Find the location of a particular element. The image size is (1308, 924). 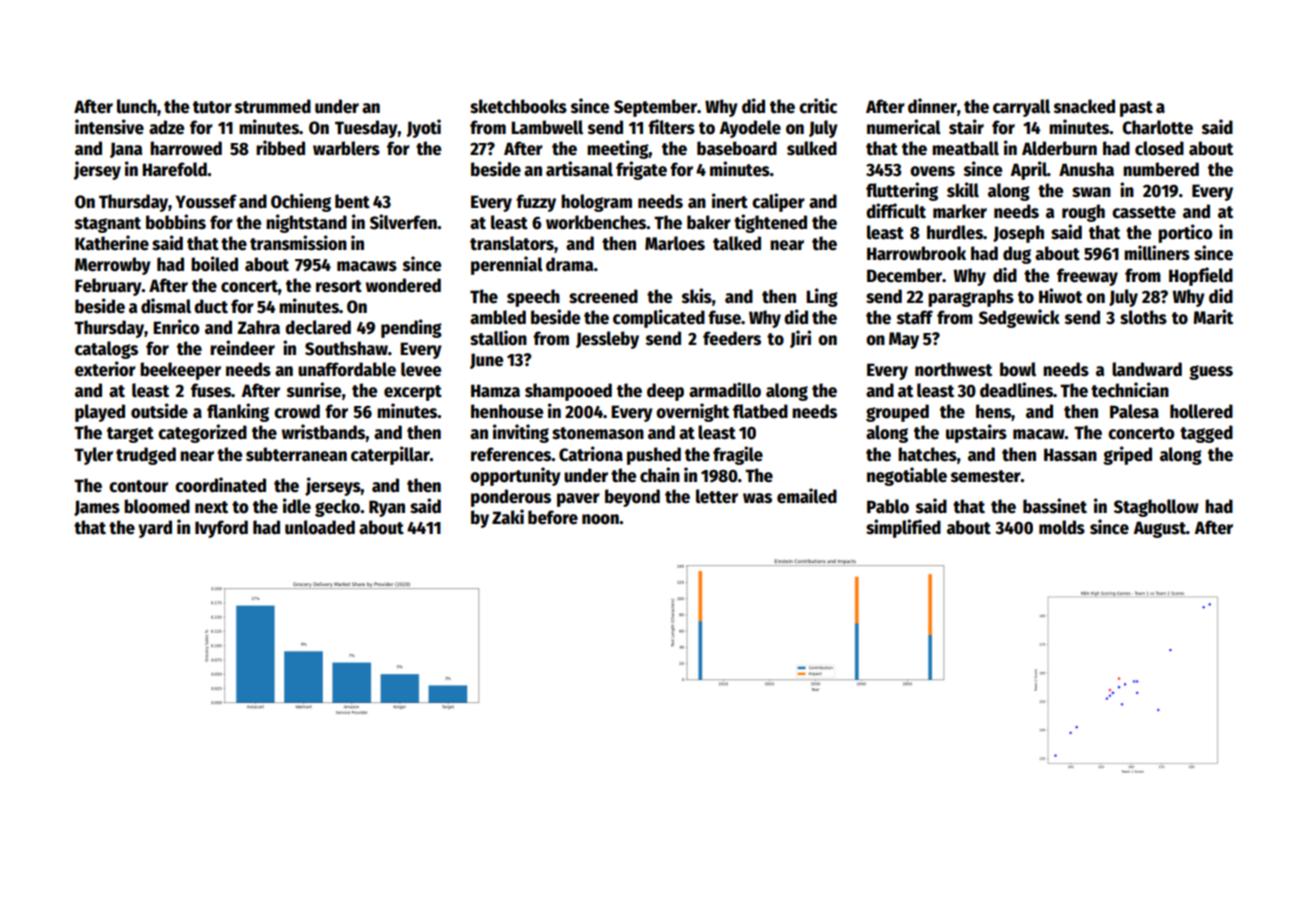

simplified is located at coordinates (903, 528).
